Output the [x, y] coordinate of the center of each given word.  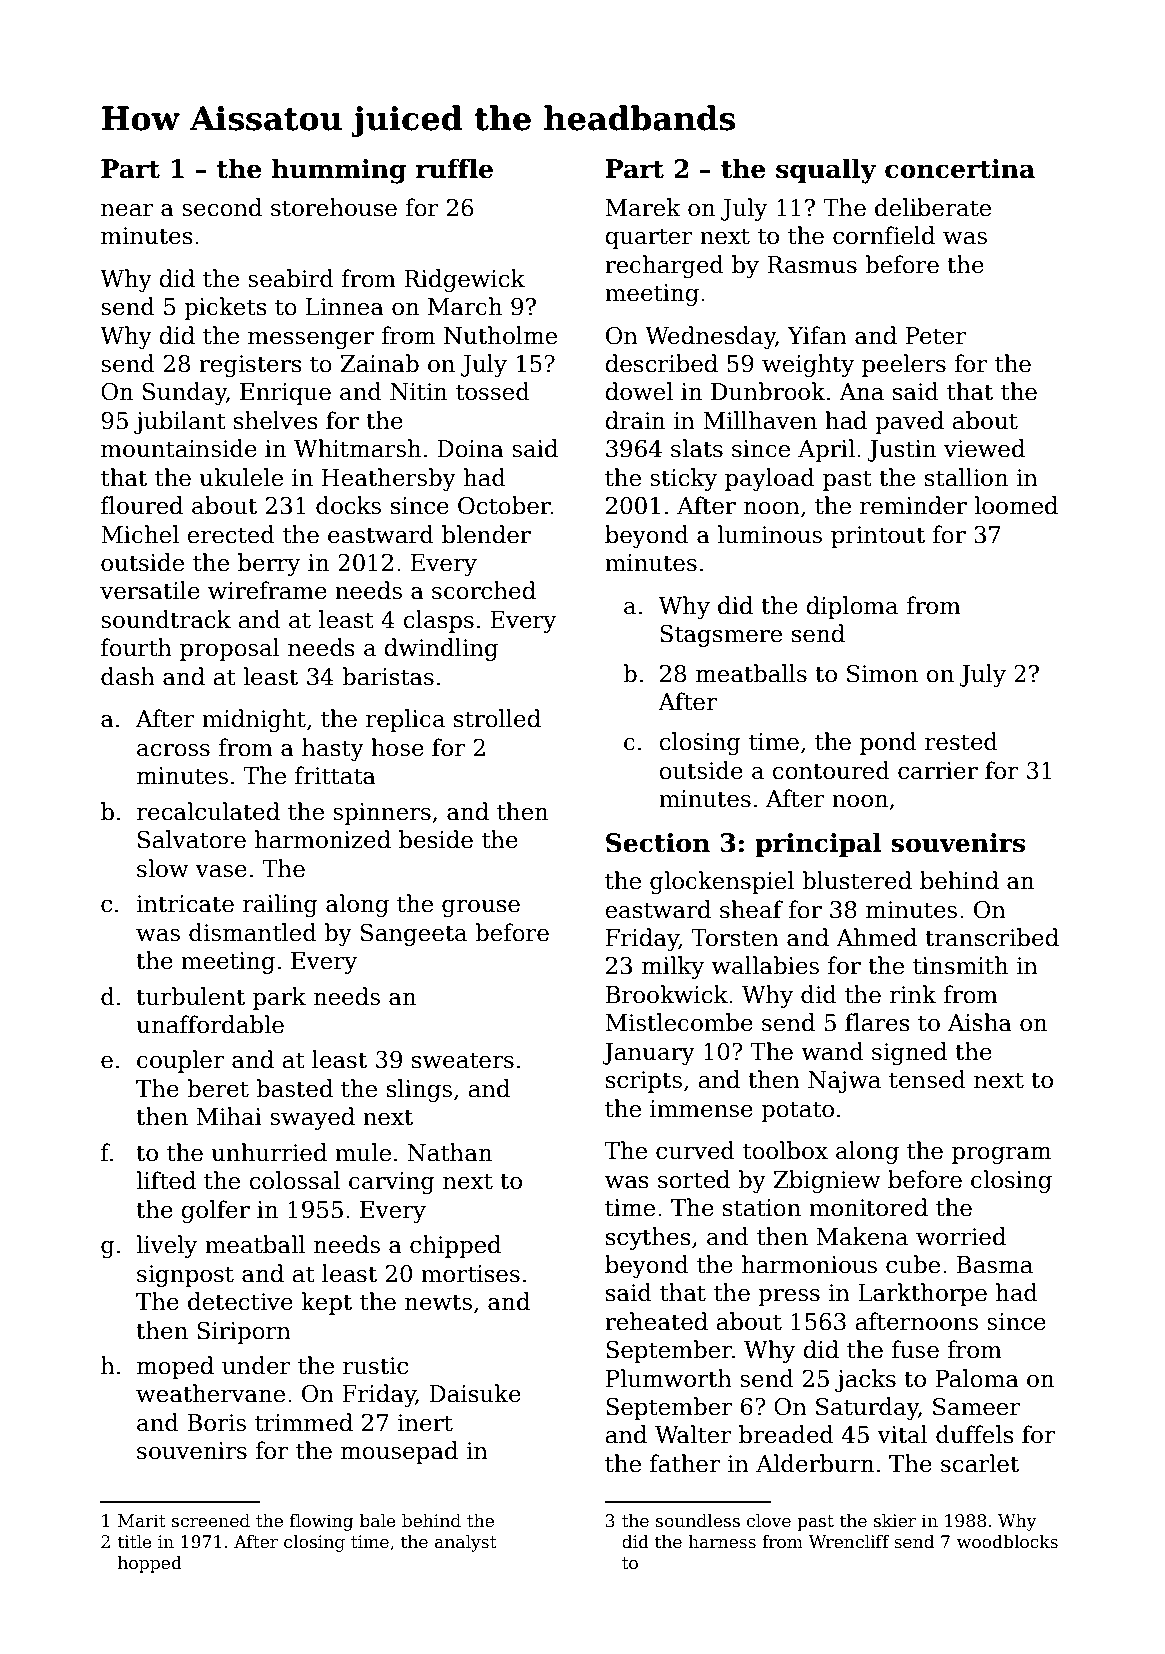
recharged [664, 266]
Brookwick [667, 994]
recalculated [208, 811]
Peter [936, 336]
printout [878, 537]
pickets [225, 308]
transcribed [992, 937]
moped [175, 1367]
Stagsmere [721, 636]
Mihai [229, 1116]
